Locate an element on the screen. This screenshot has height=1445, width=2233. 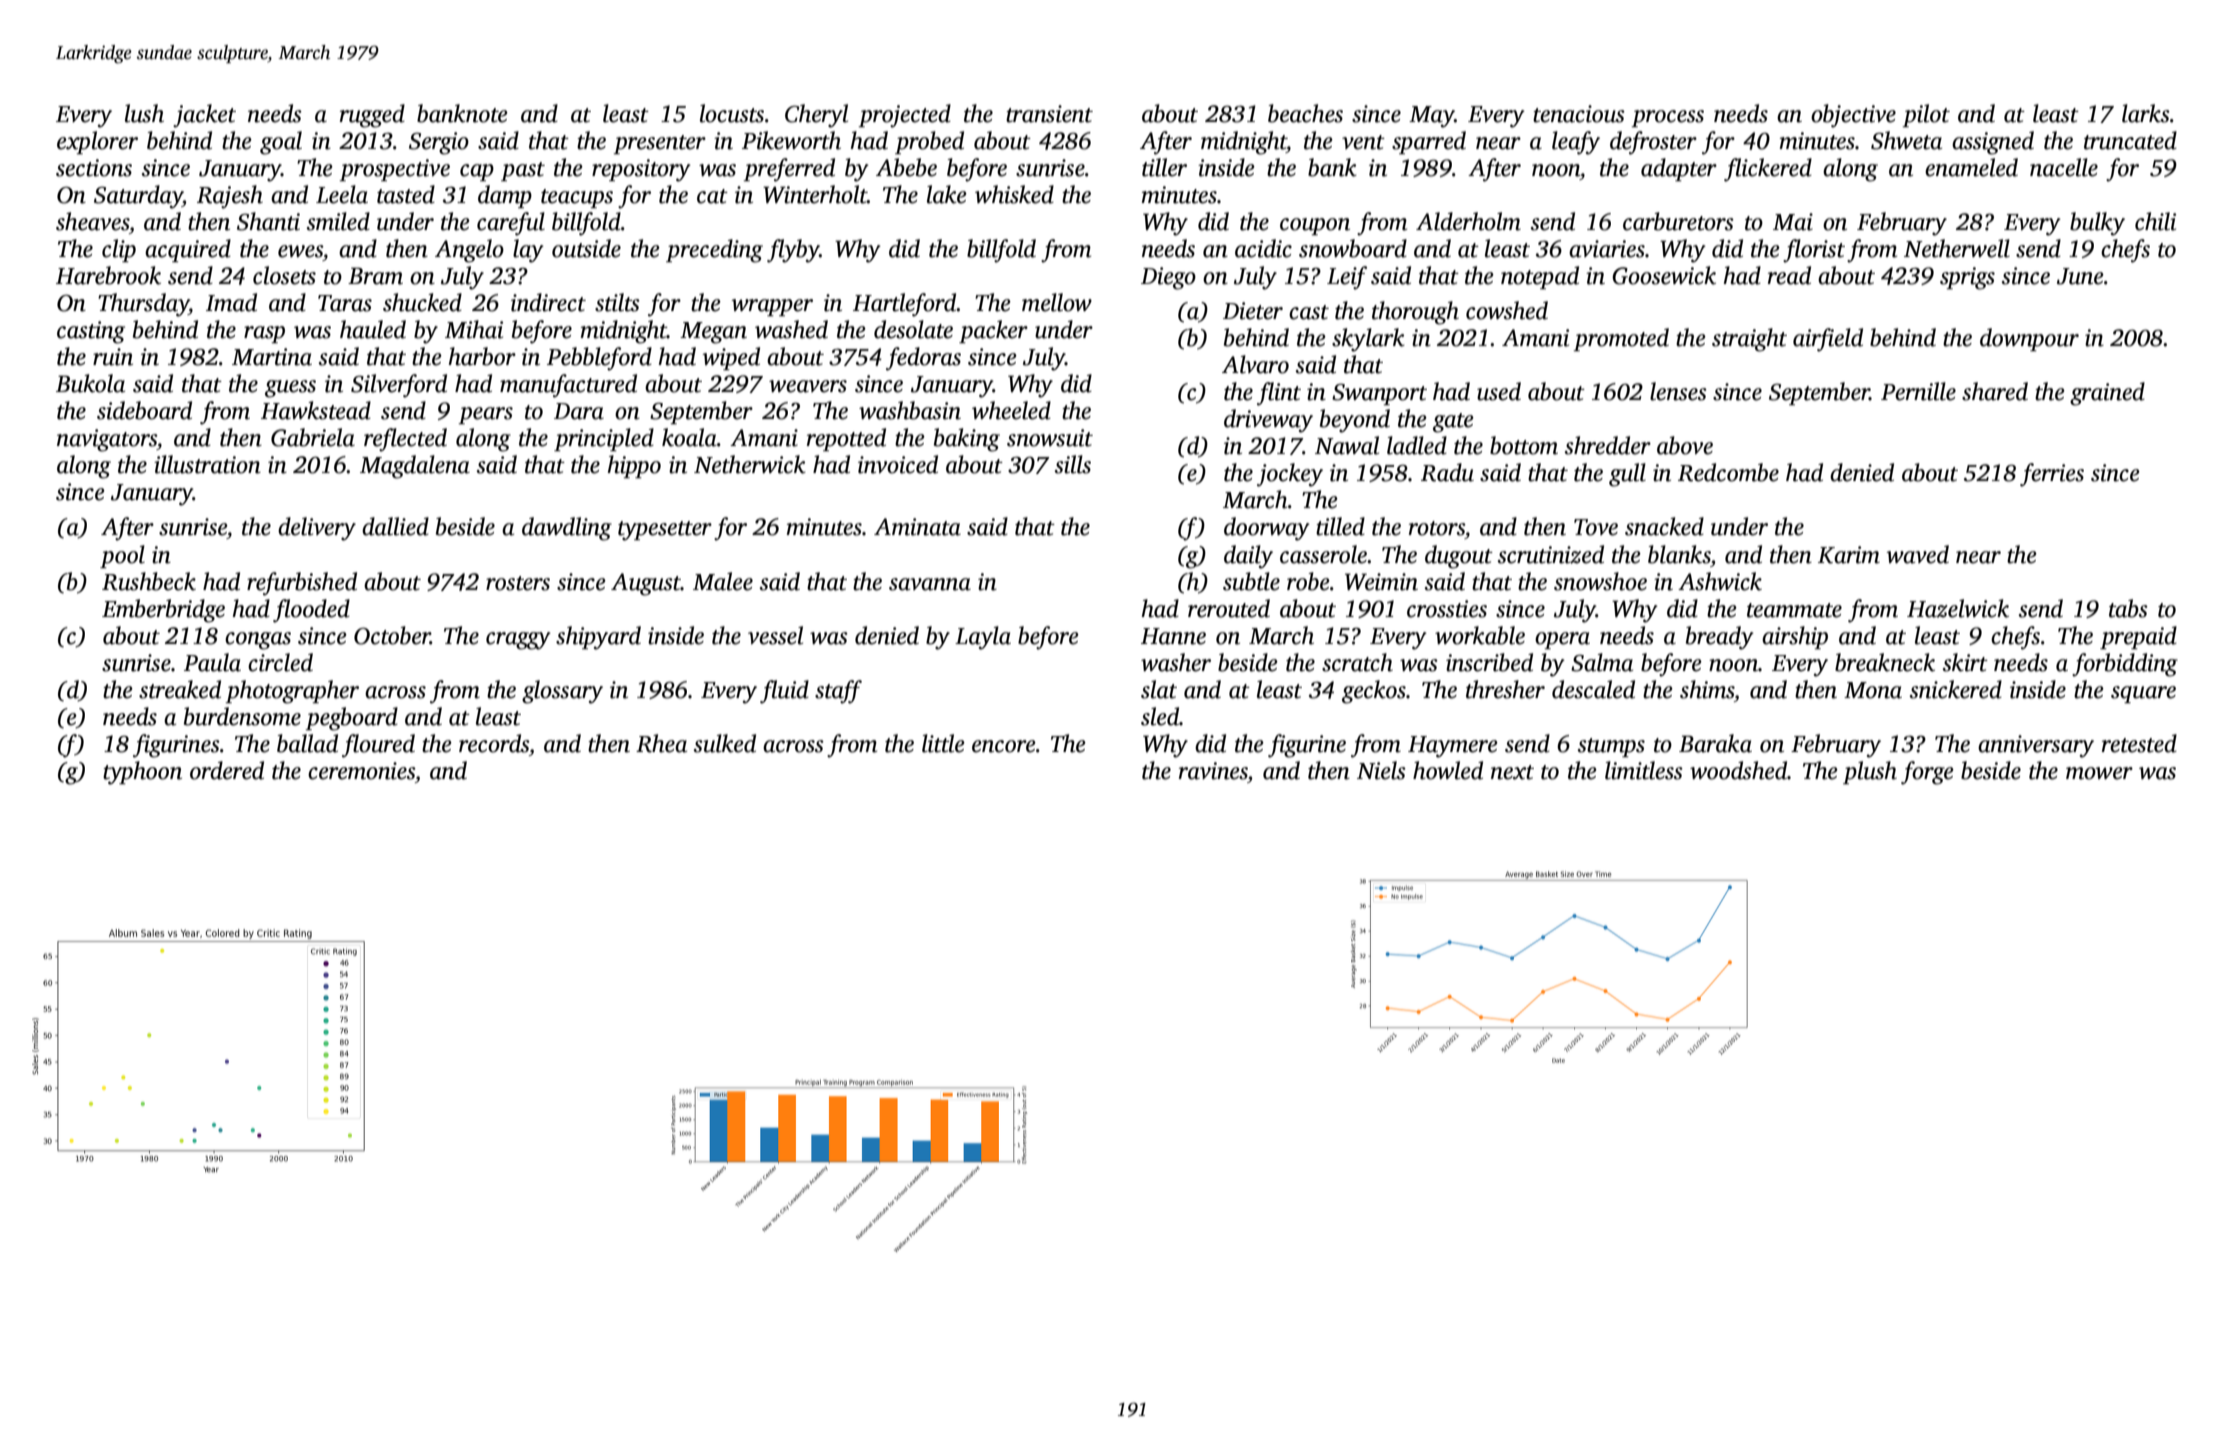
doorway is located at coordinates (1267, 529).
